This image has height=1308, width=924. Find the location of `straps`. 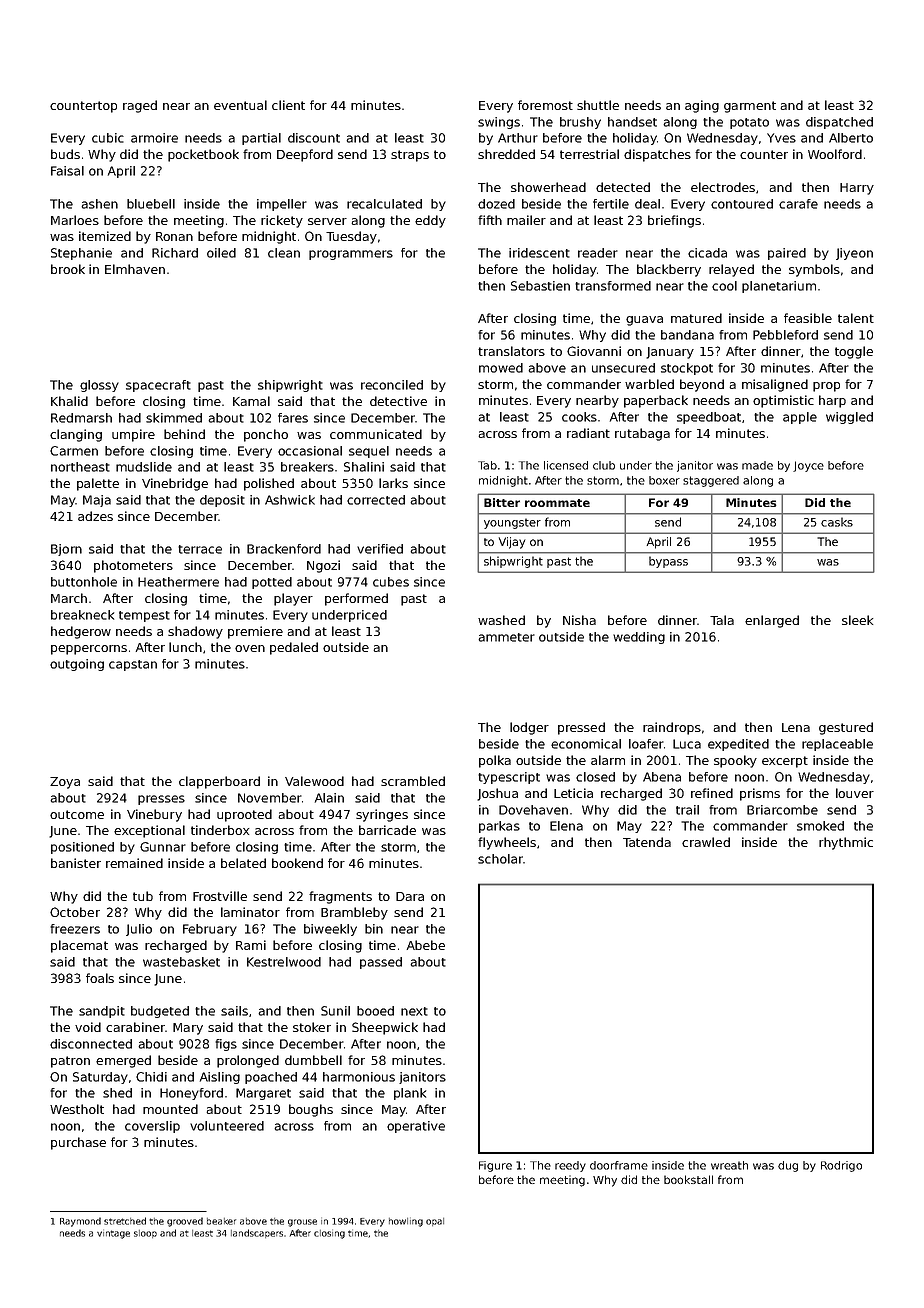

straps is located at coordinates (410, 156).
